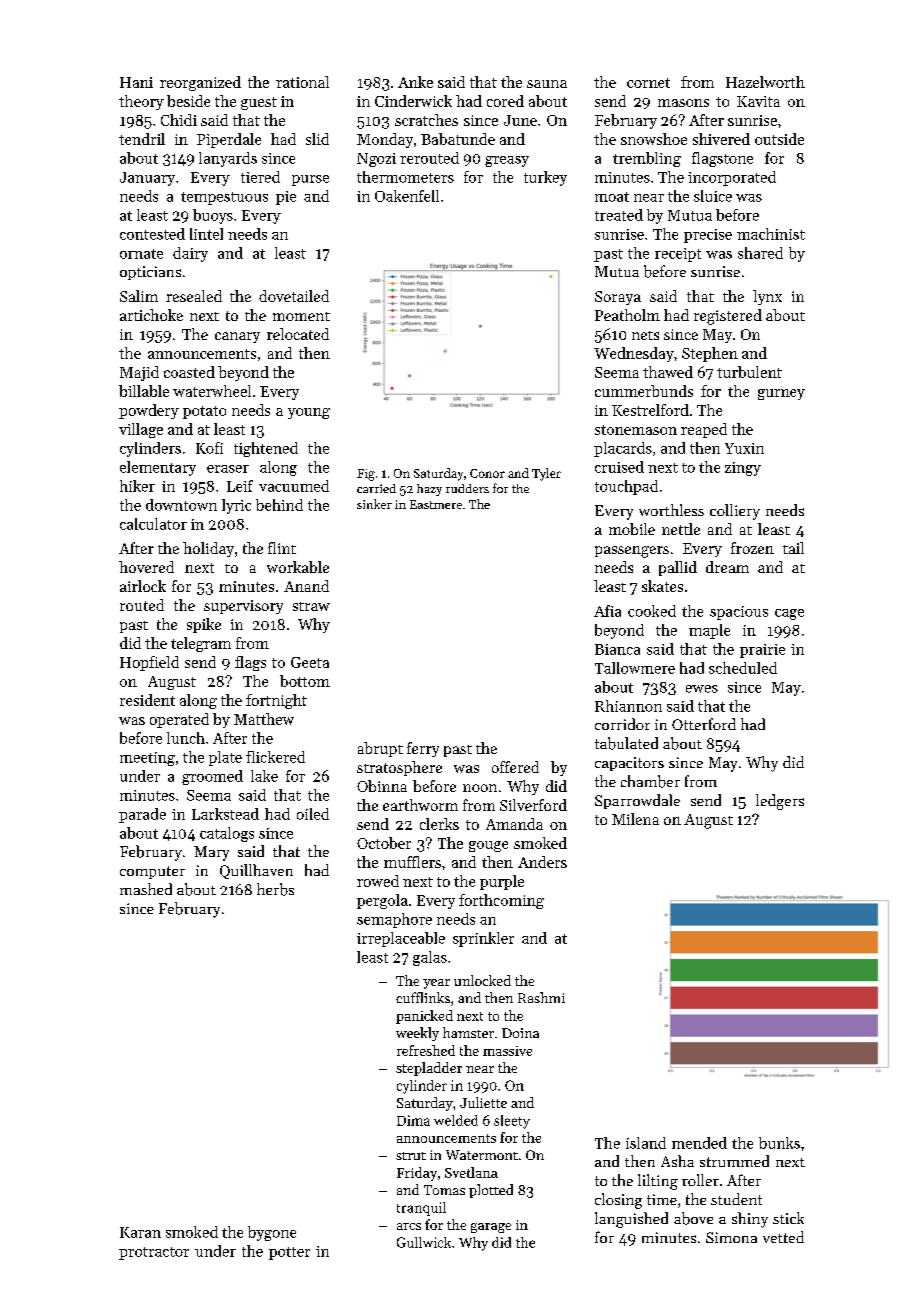  What do you see at coordinates (302, 82) in the image?
I see `rational` at bounding box center [302, 82].
